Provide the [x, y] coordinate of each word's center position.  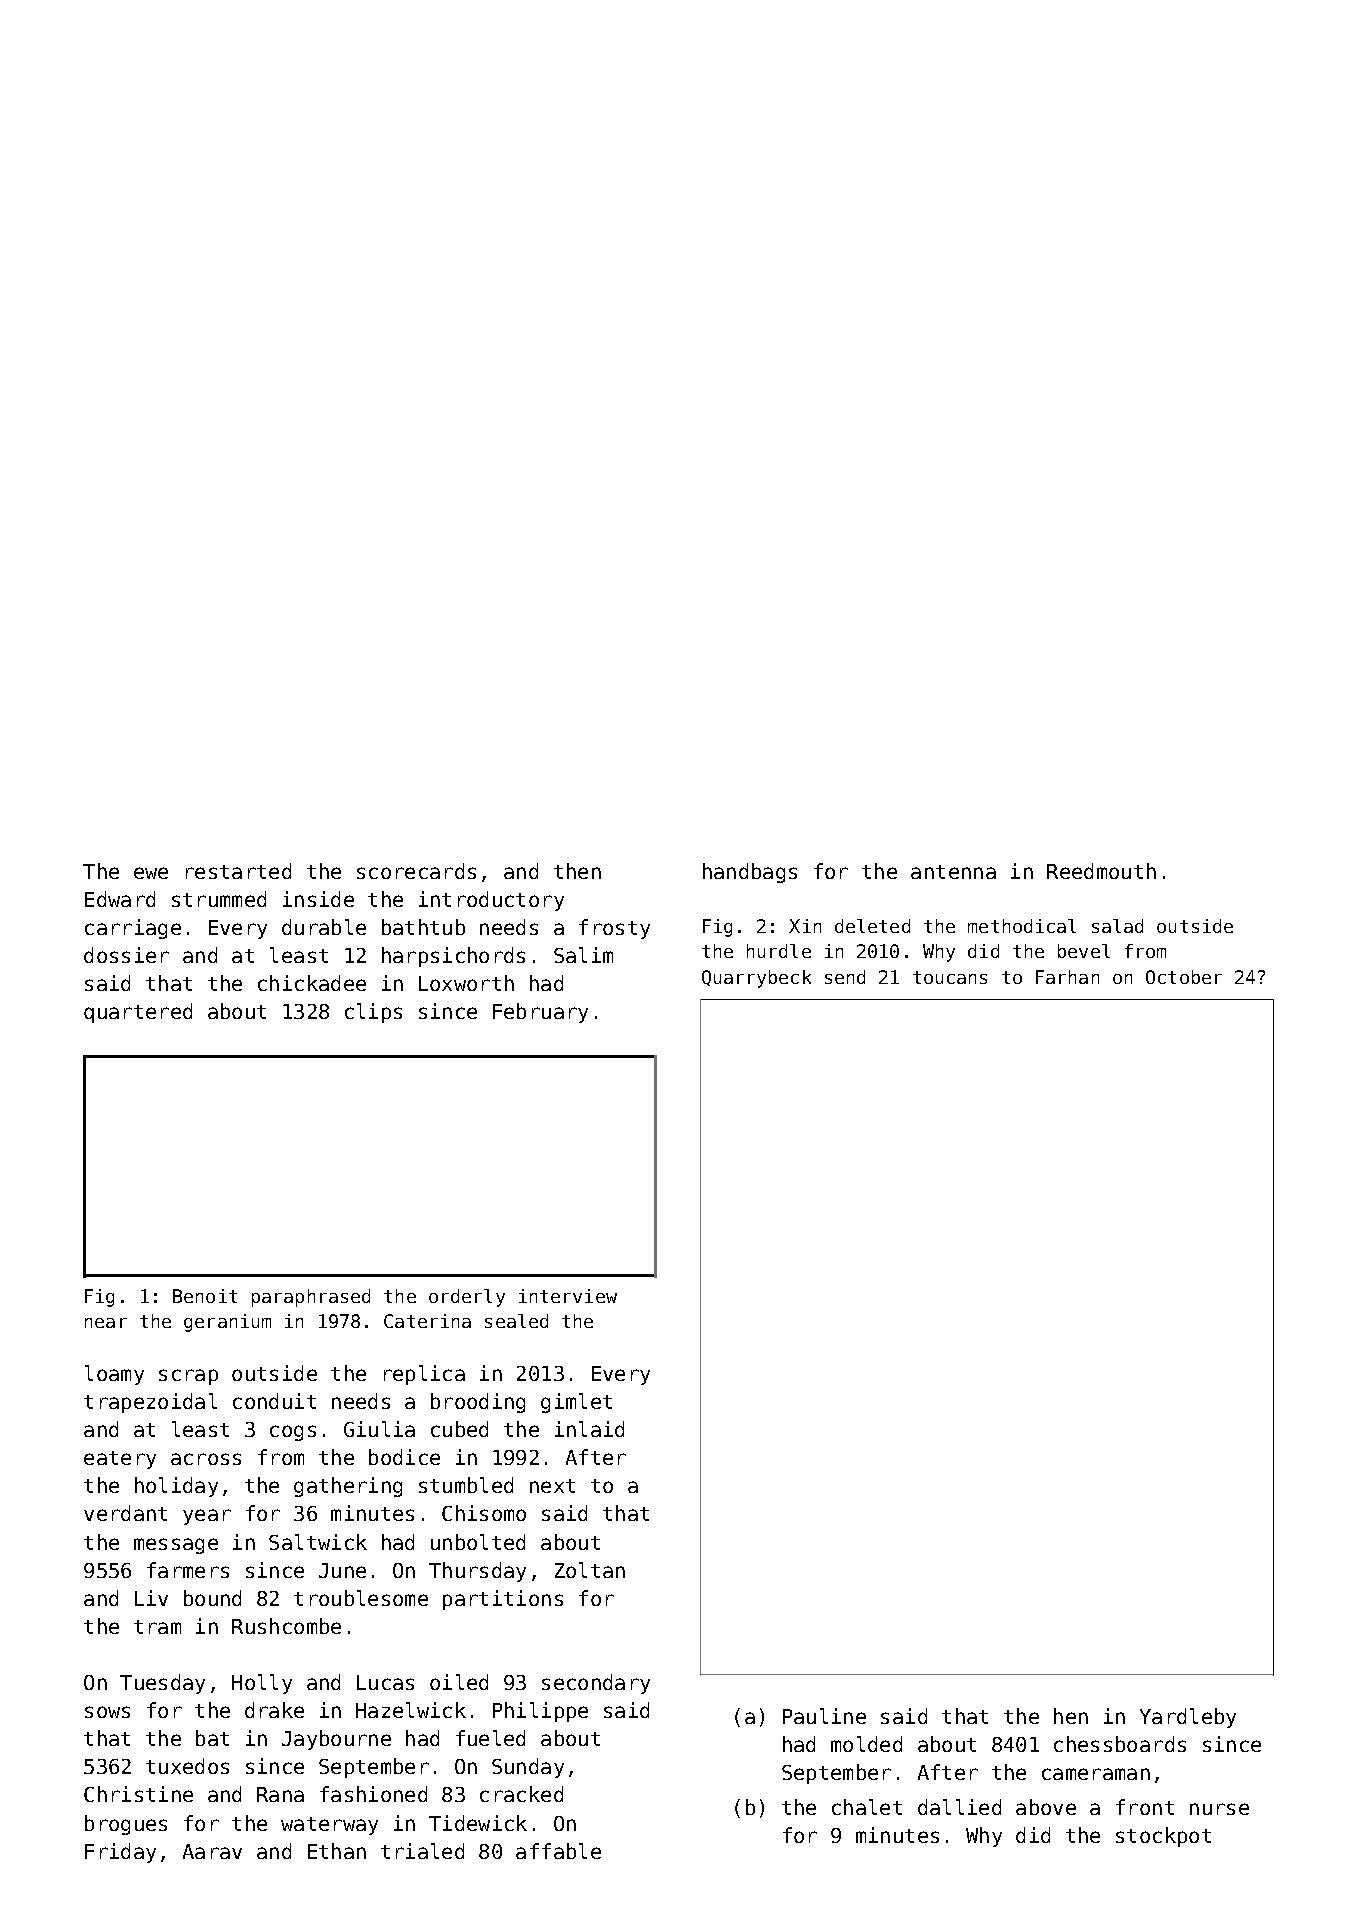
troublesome [361, 1598]
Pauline [824, 1716]
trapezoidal [150, 1403]
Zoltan [590, 1570]
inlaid [589, 1429]
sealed [516, 1321]
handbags [750, 873]
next [552, 1486]
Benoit [205, 1296]
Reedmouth [1101, 871]
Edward [120, 899]
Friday [120, 1853]
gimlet [576, 1403]
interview [568, 1296]
